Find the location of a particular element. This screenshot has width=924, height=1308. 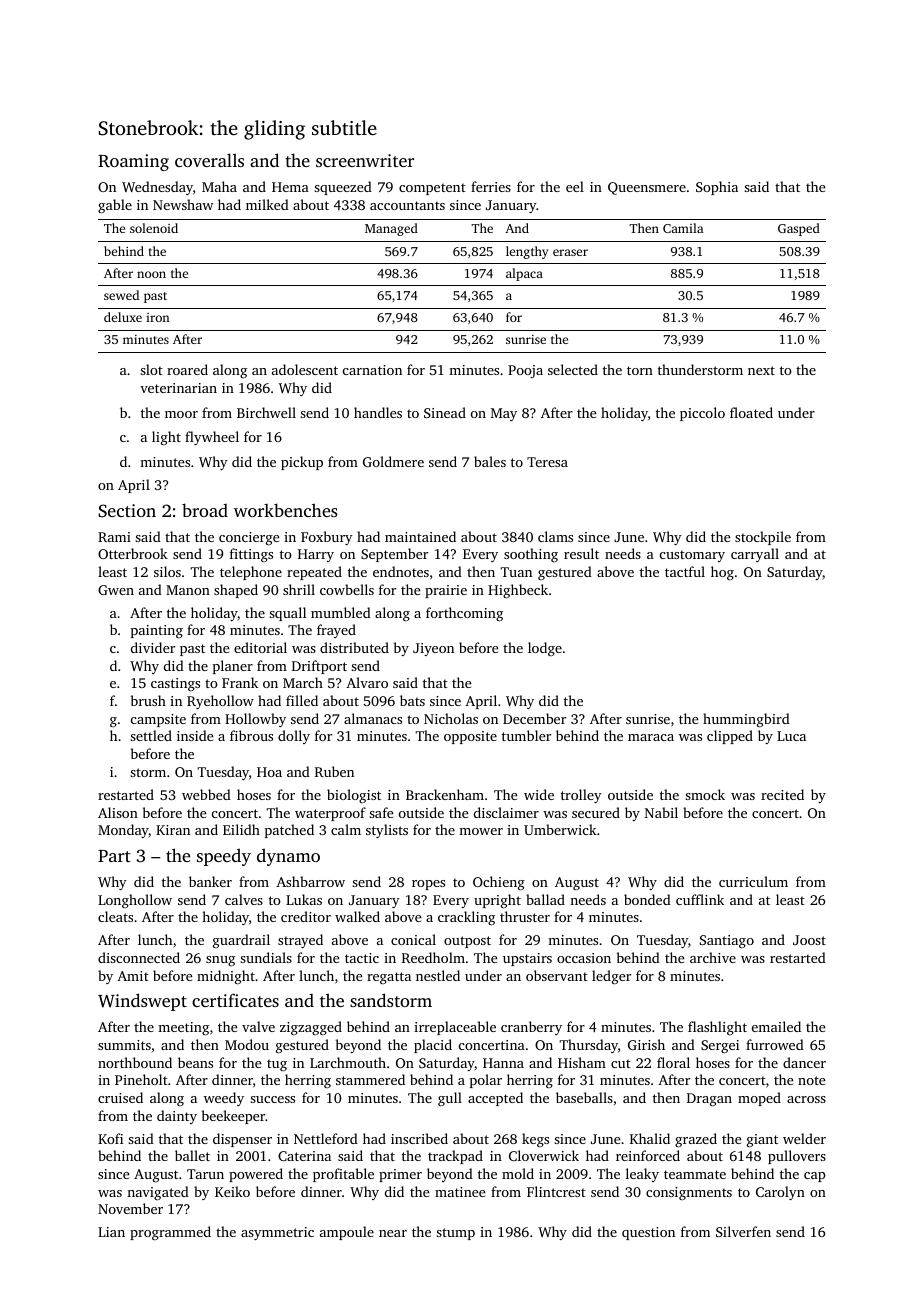

ferries is located at coordinates (491, 186).
